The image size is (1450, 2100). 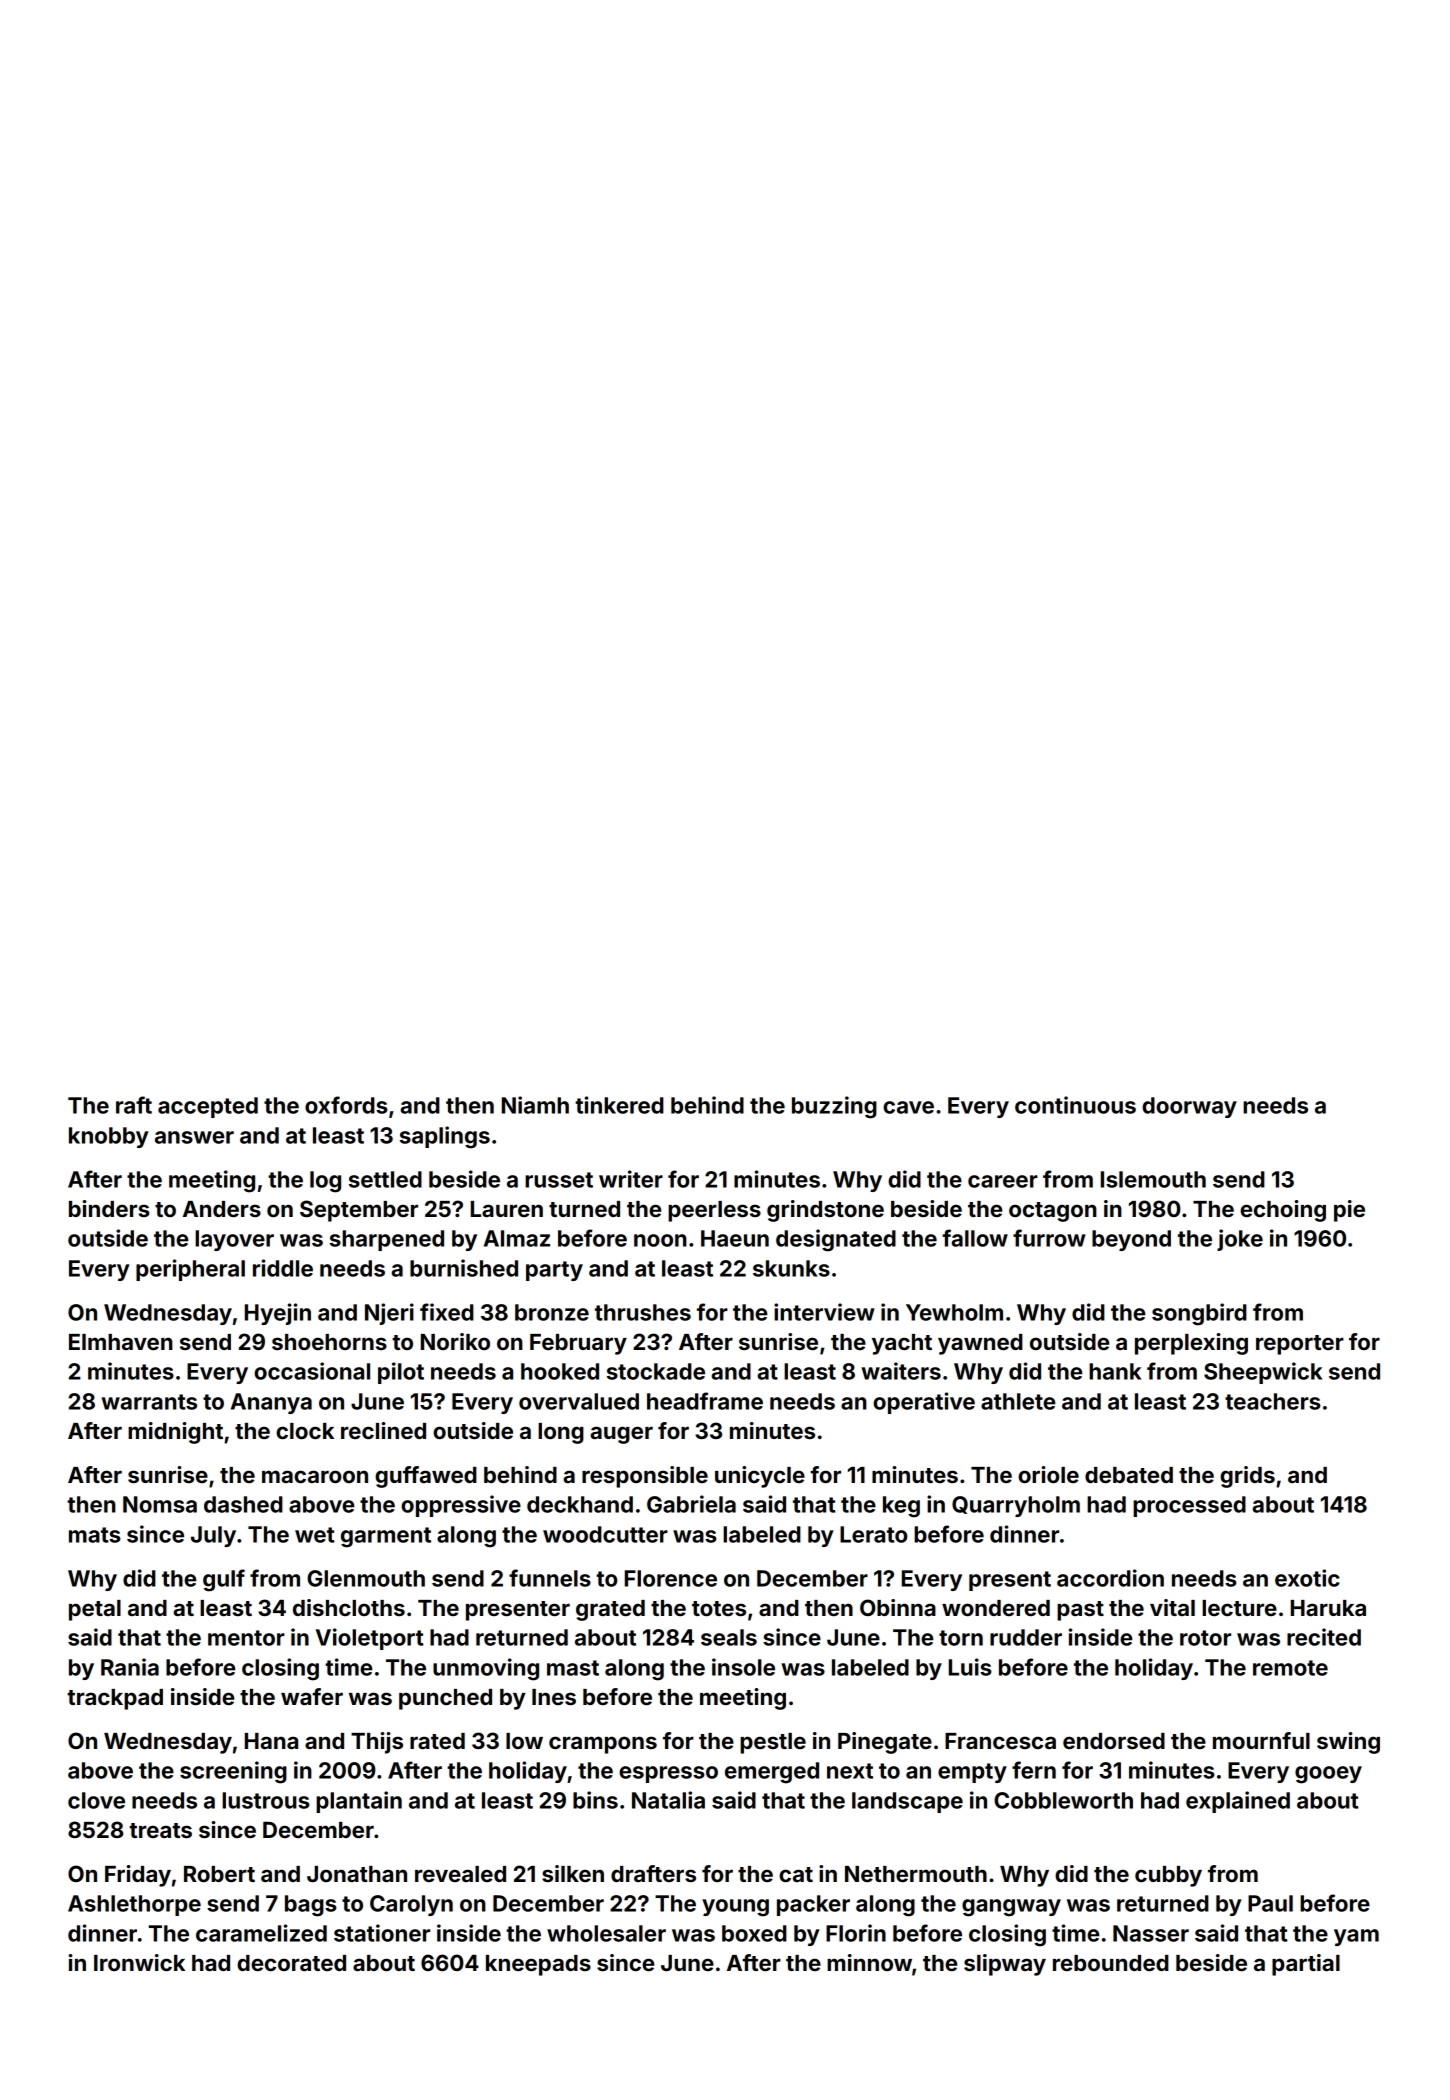 I want to click on exotic, so click(x=1307, y=1578).
